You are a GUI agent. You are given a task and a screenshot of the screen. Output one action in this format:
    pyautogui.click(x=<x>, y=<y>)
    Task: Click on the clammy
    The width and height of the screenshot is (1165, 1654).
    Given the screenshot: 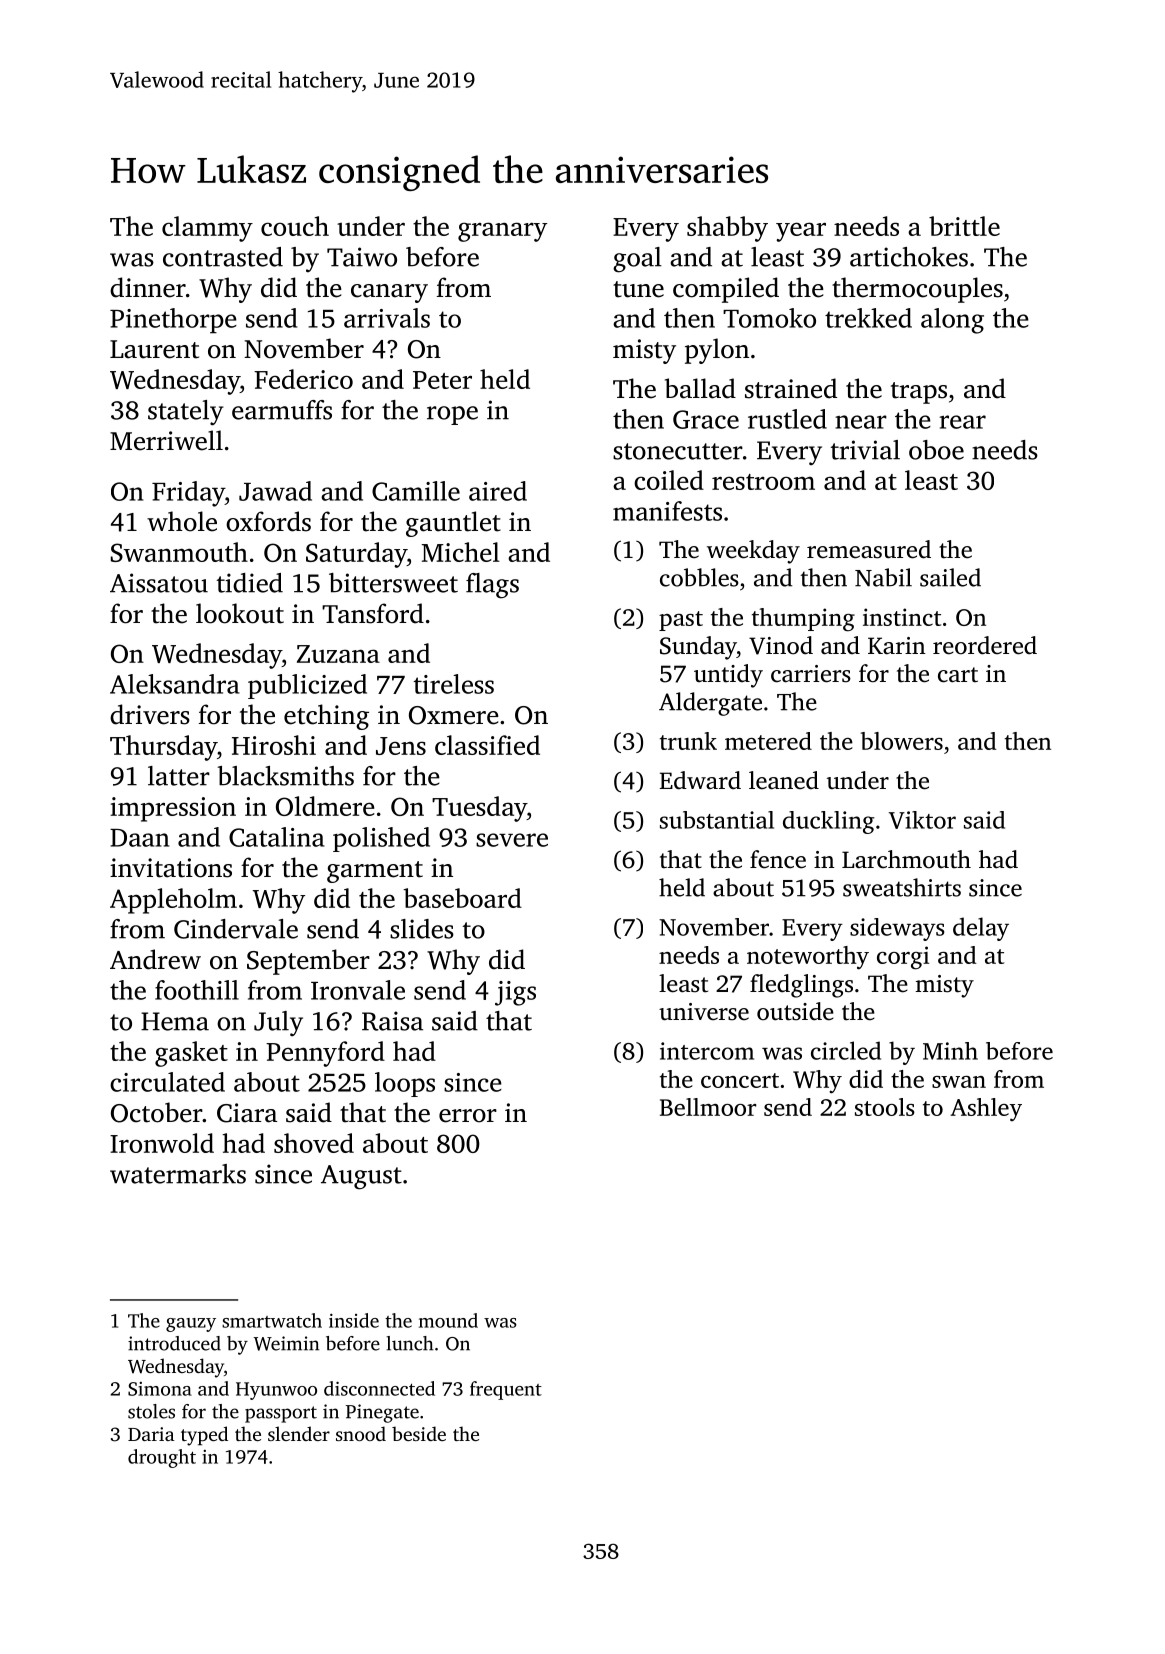 What is the action you would take?
    pyautogui.click(x=207, y=229)
